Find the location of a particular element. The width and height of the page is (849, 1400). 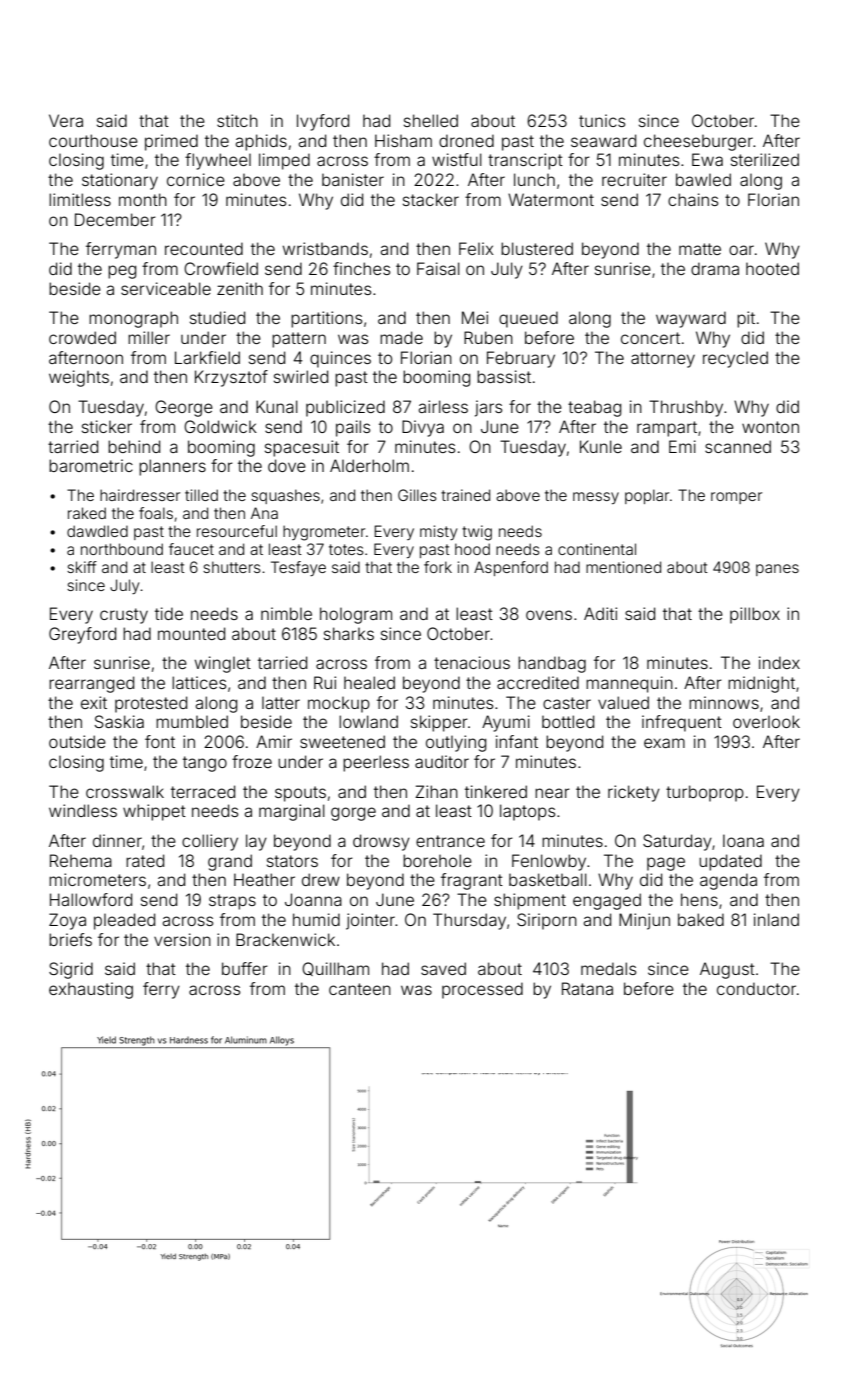

shelled is located at coordinates (431, 120).
